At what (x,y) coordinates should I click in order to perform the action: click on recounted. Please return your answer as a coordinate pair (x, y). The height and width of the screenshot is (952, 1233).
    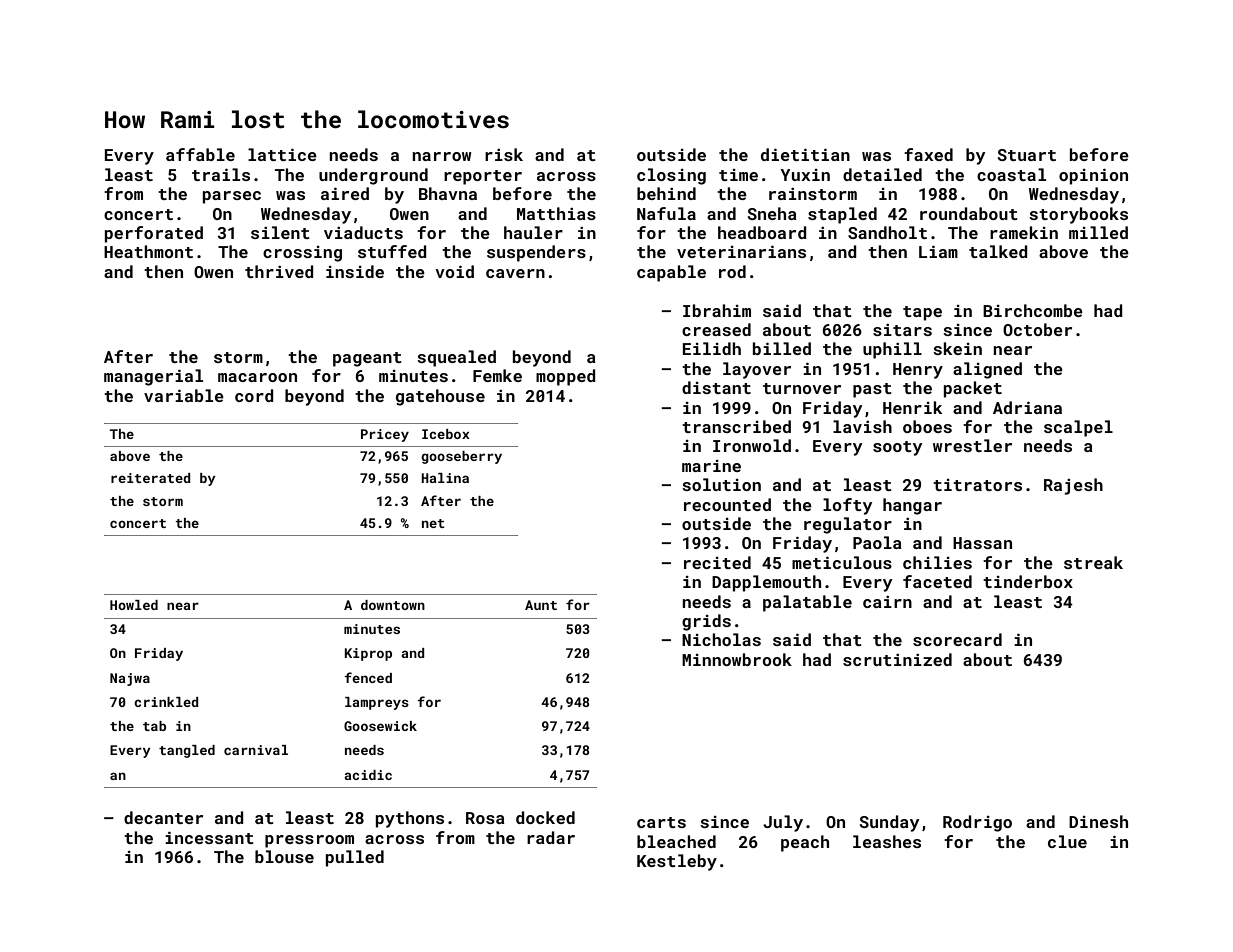
    Looking at the image, I should click on (727, 504).
